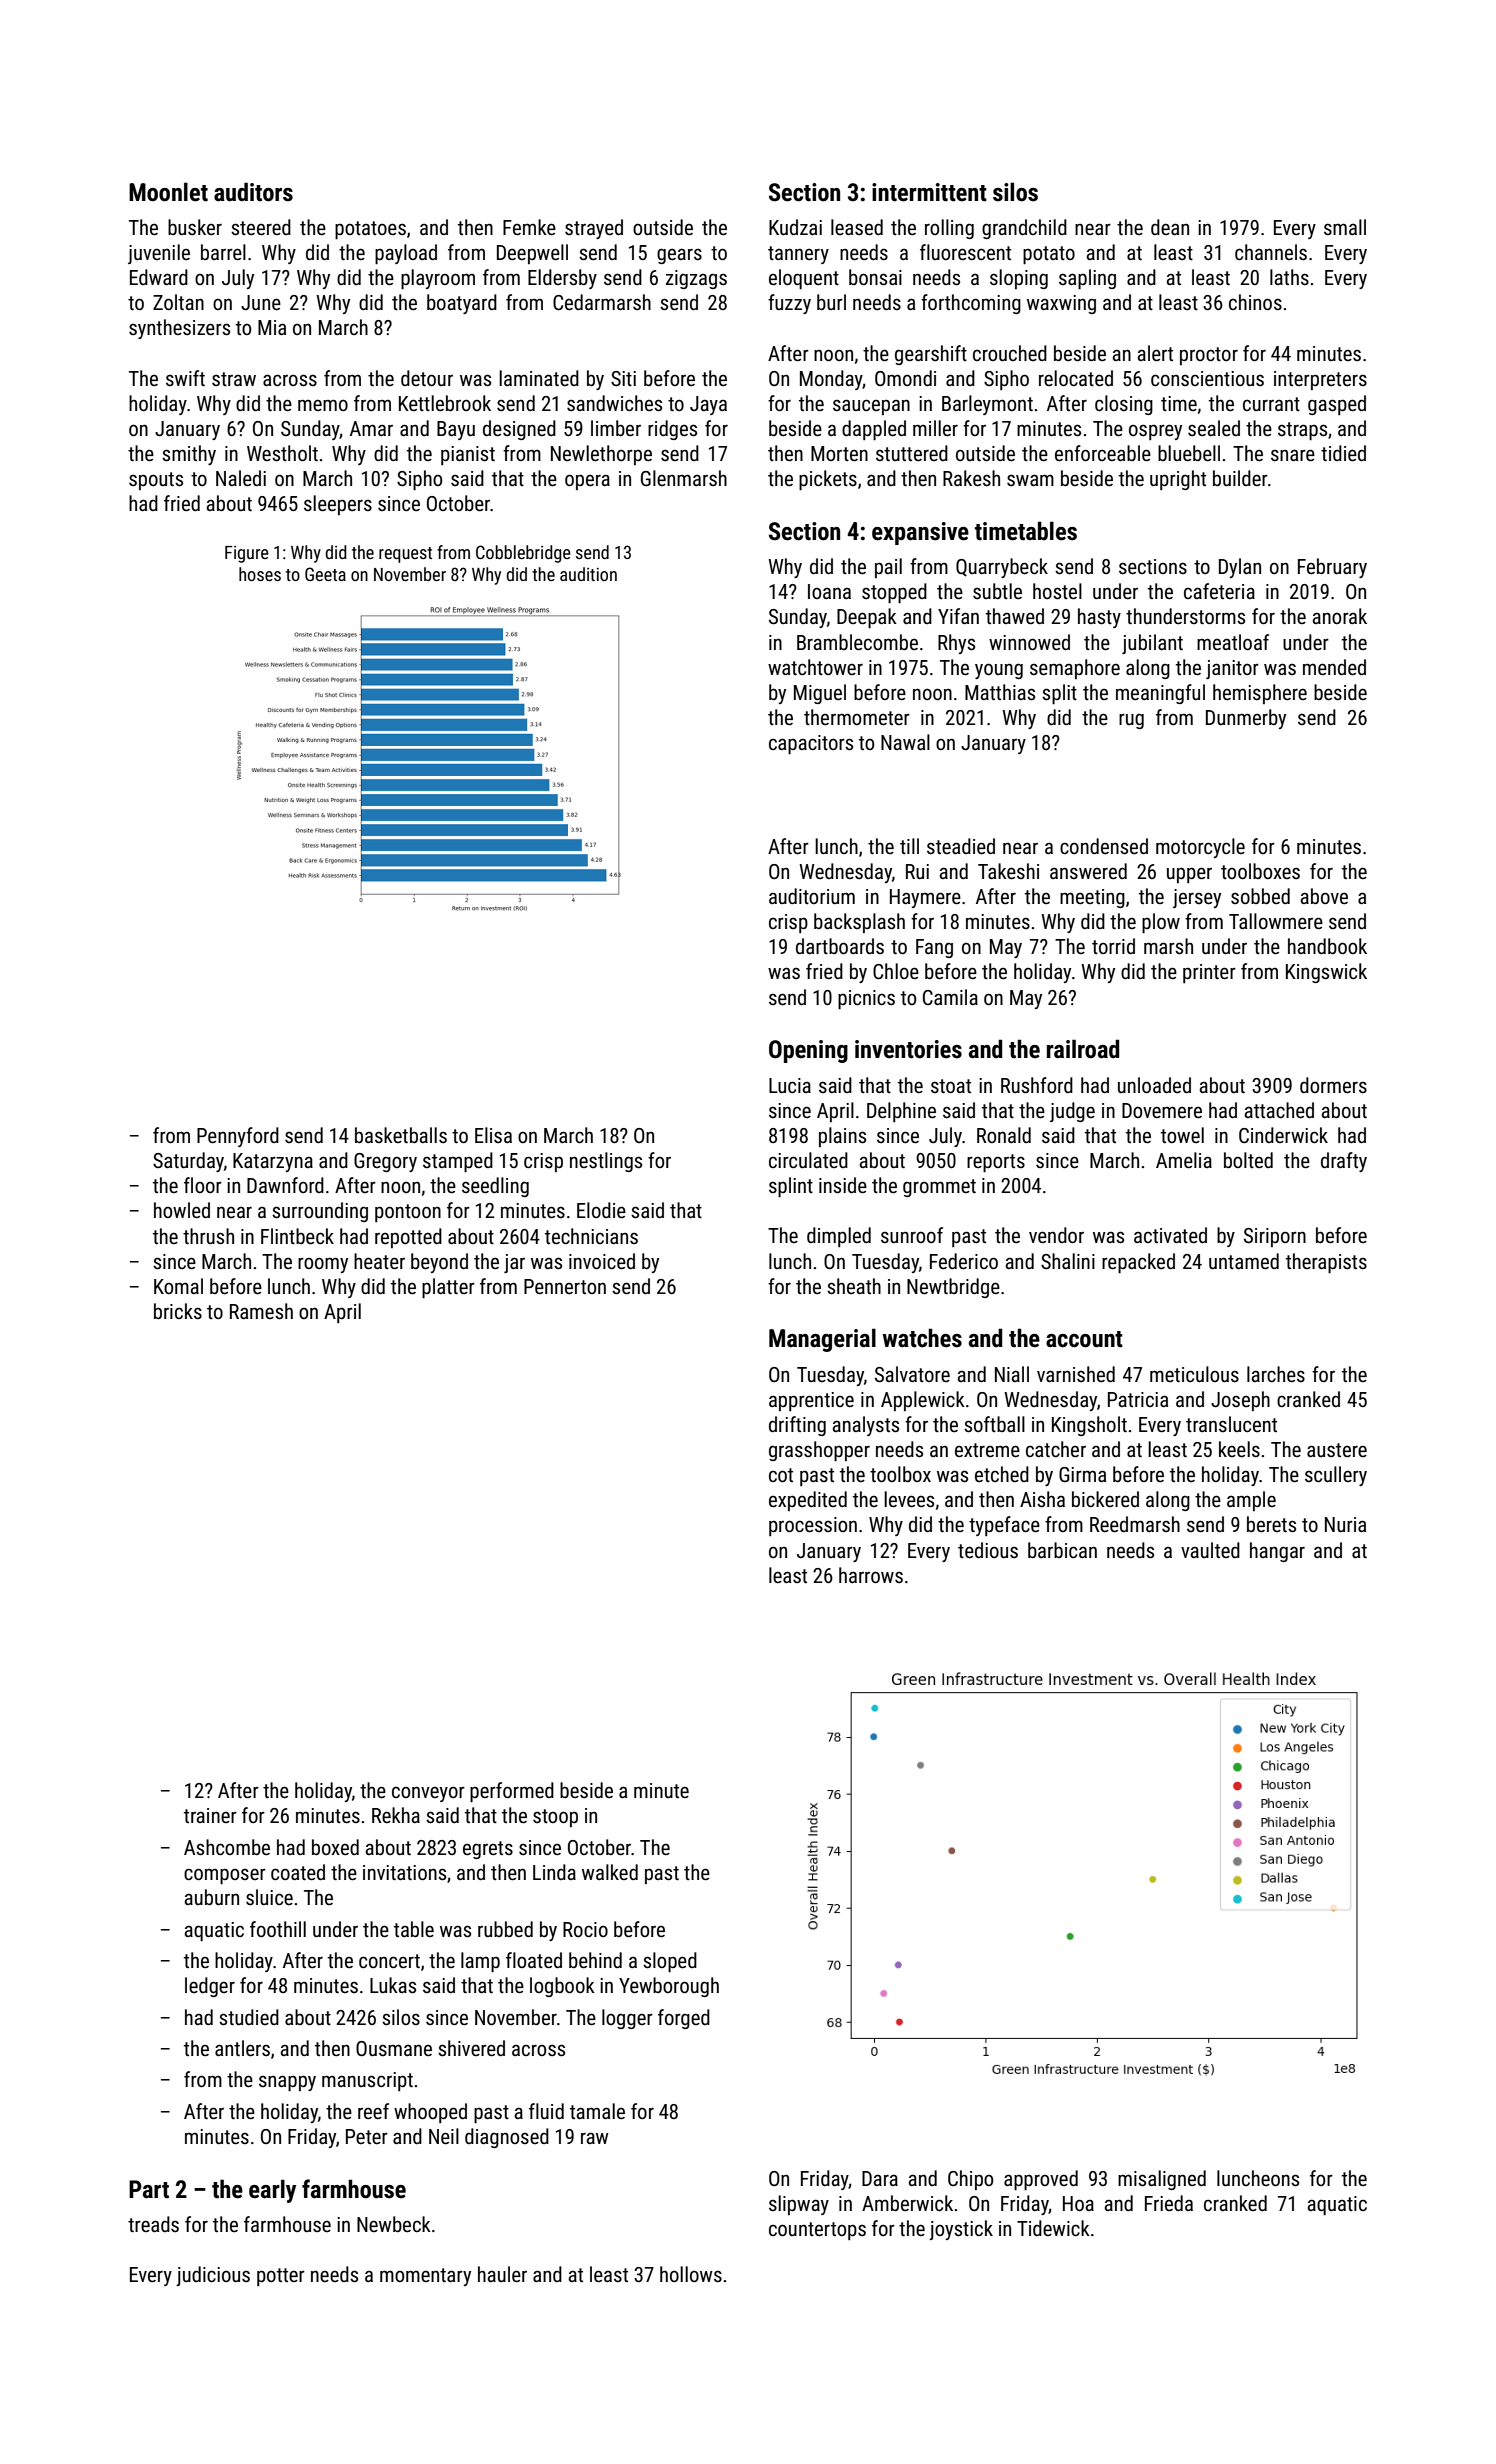 The width and height of the screenshot is (1496, 2464). I want to click on sleepers, so click(338, 505).
